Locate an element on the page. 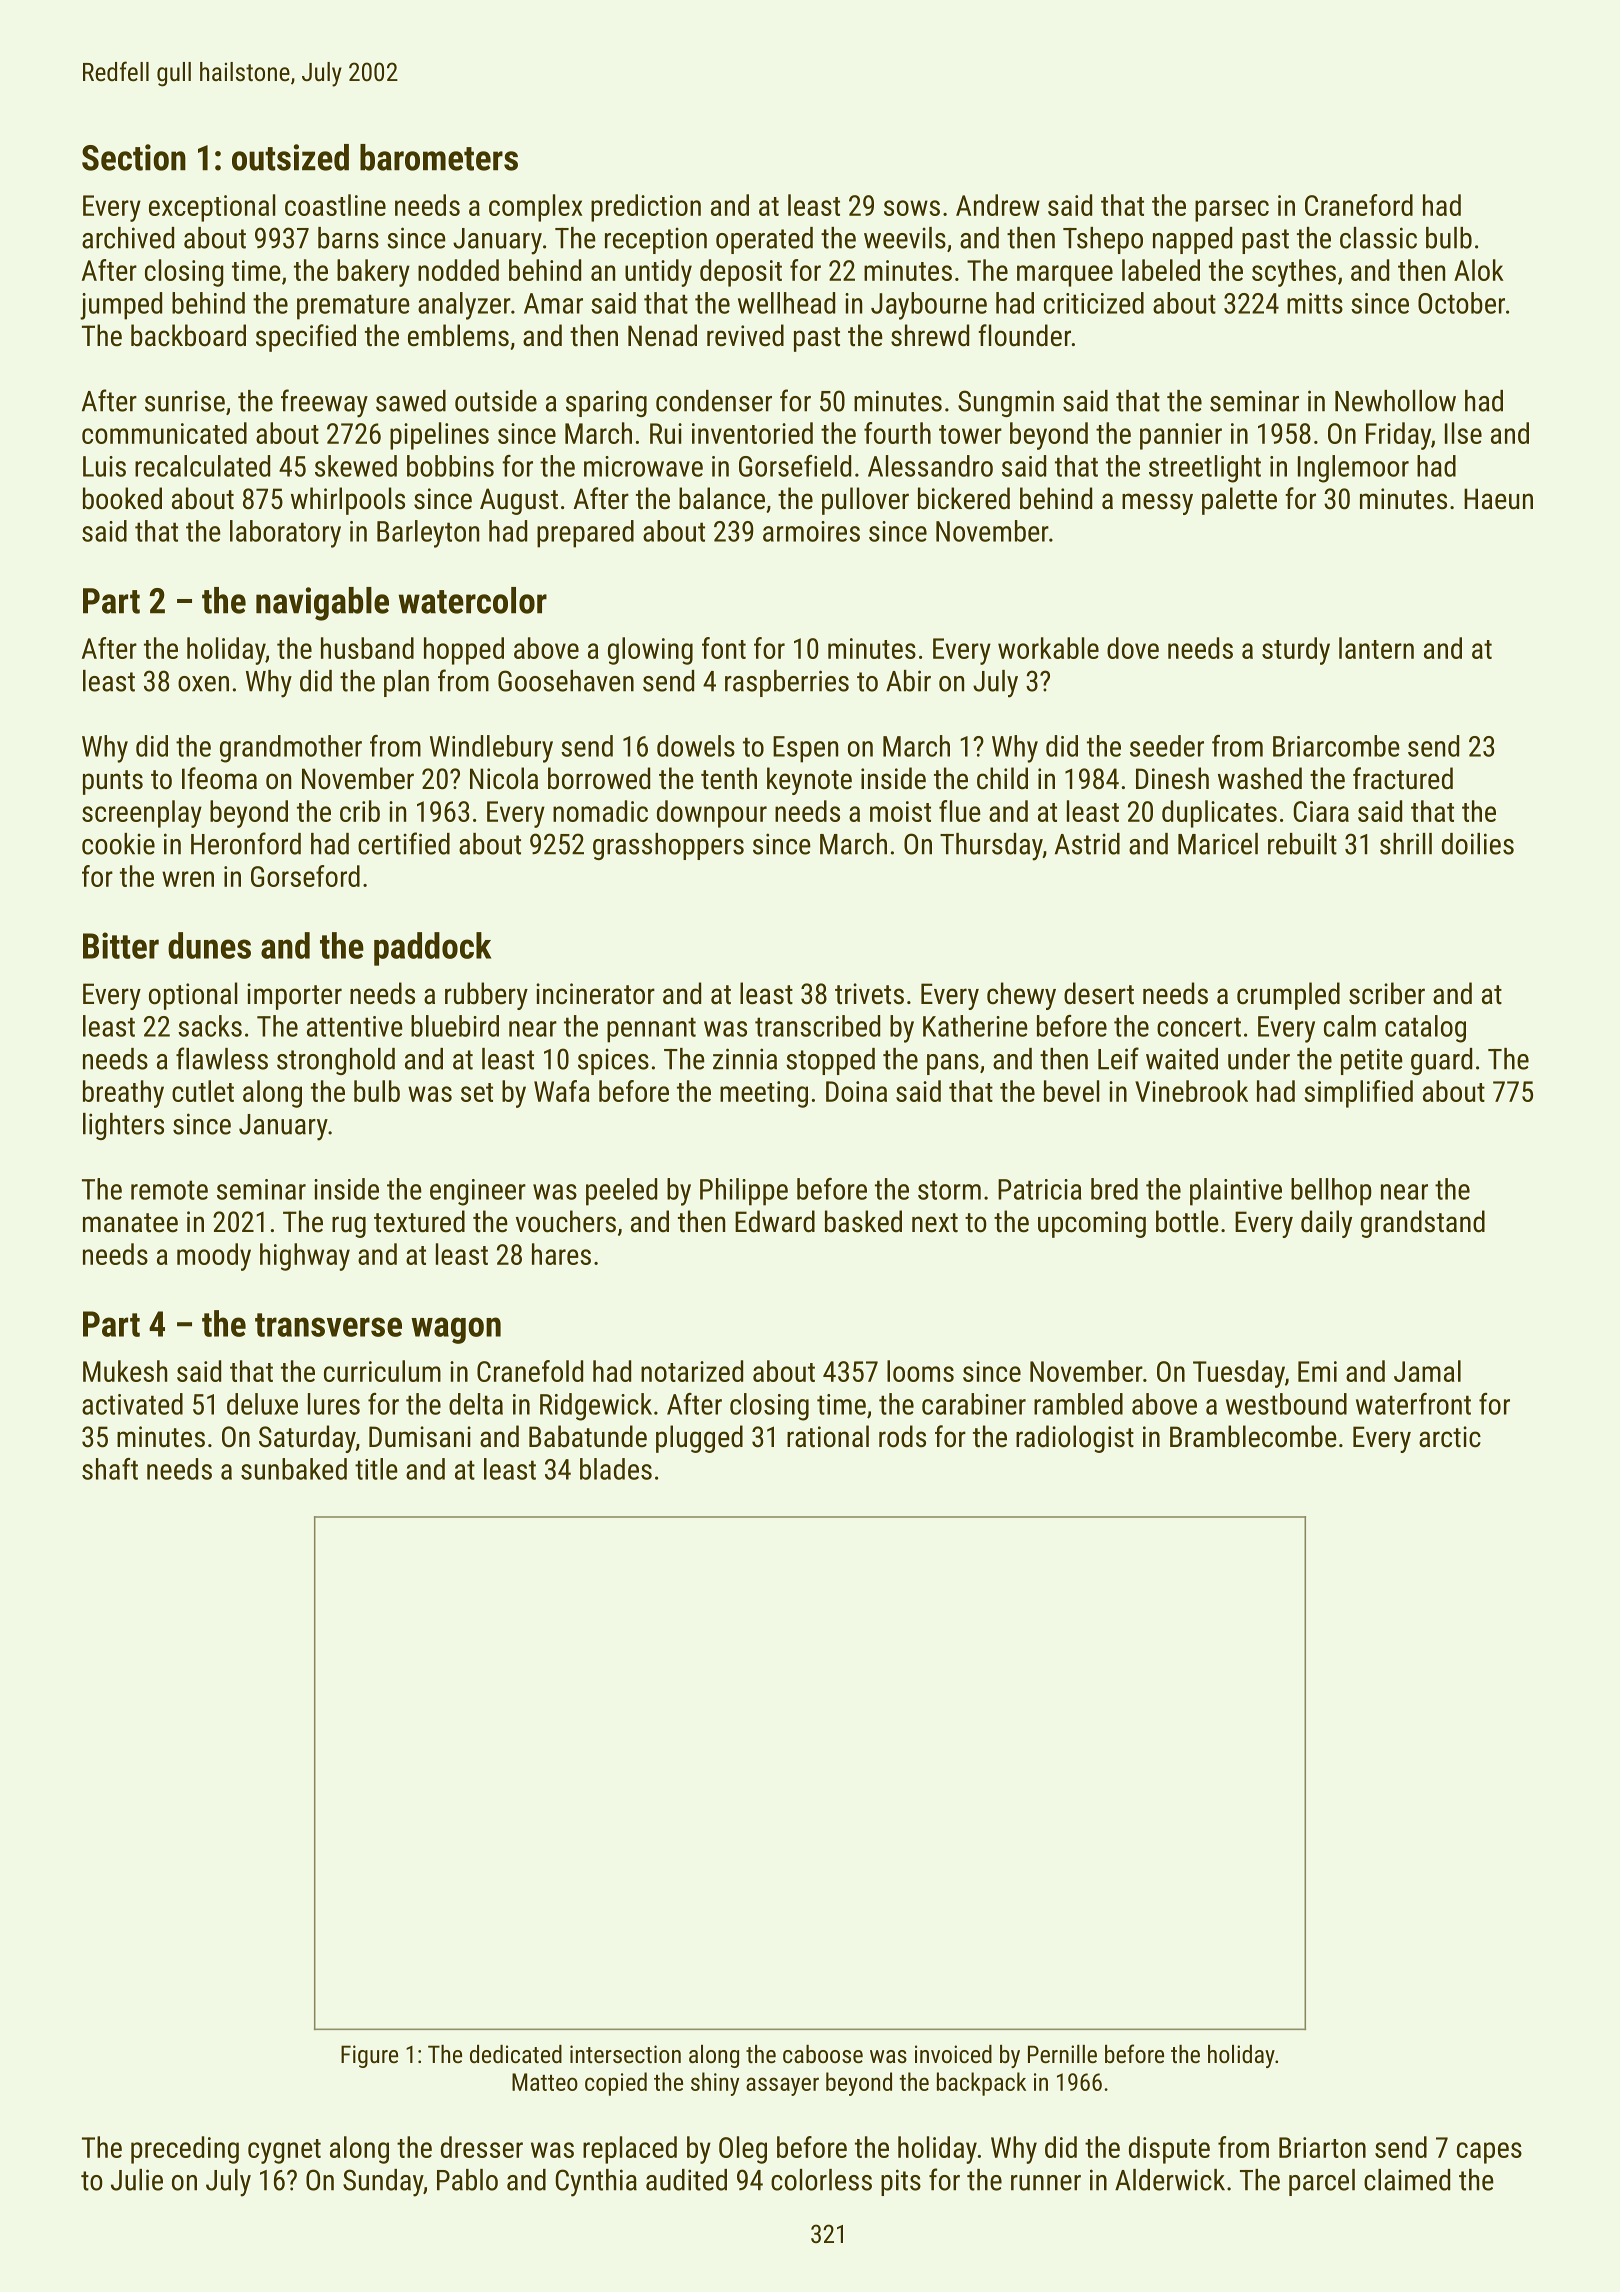 The image size is (1620, 2292). pipelines is located at coordinates (439, 436).
